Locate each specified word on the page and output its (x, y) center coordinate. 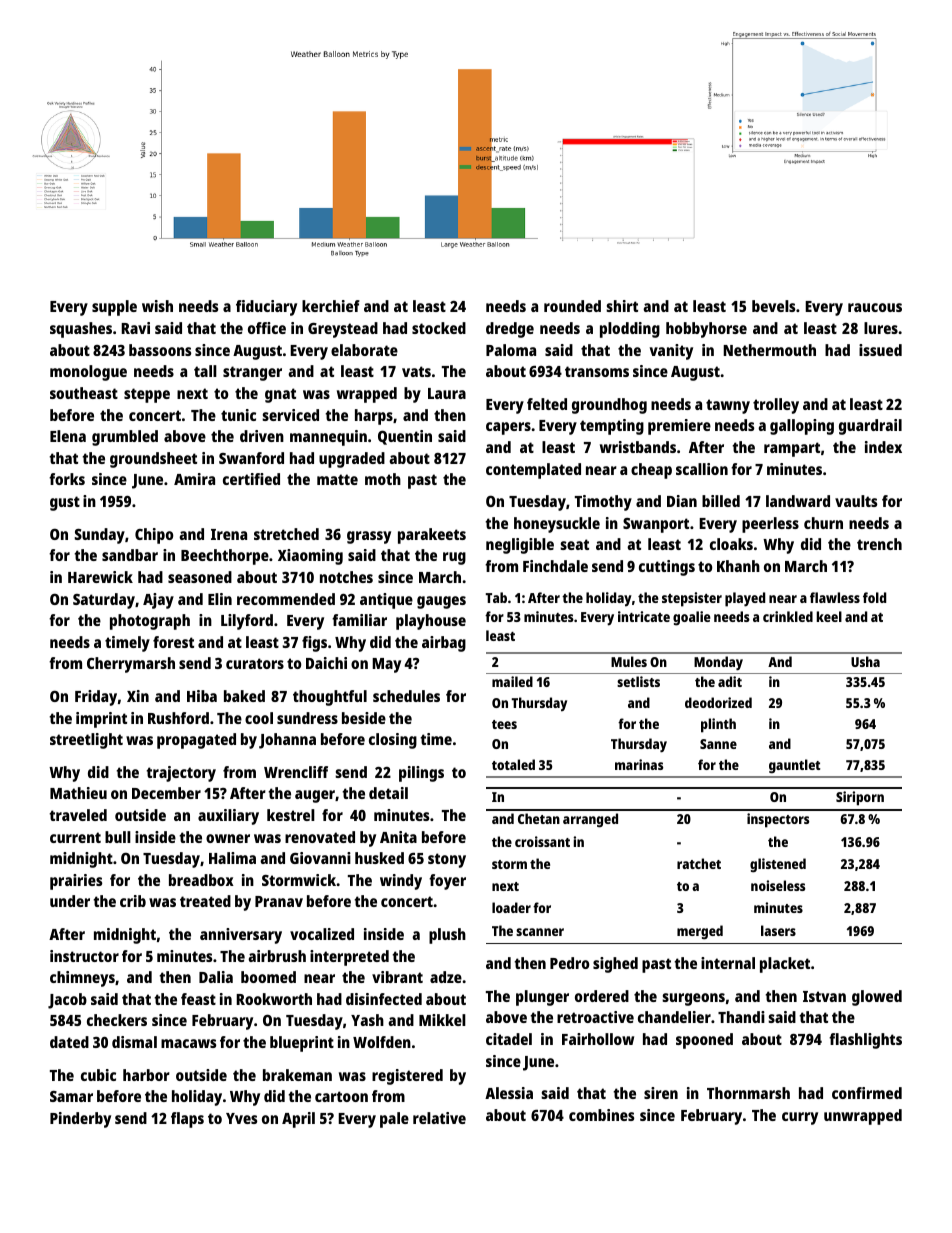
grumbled (125, 438)
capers (508, 428)
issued (880, 350)
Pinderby (80, 1120)
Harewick (100, 577)
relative (439, 1118)
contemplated (533, 471)
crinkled (788, 616)
